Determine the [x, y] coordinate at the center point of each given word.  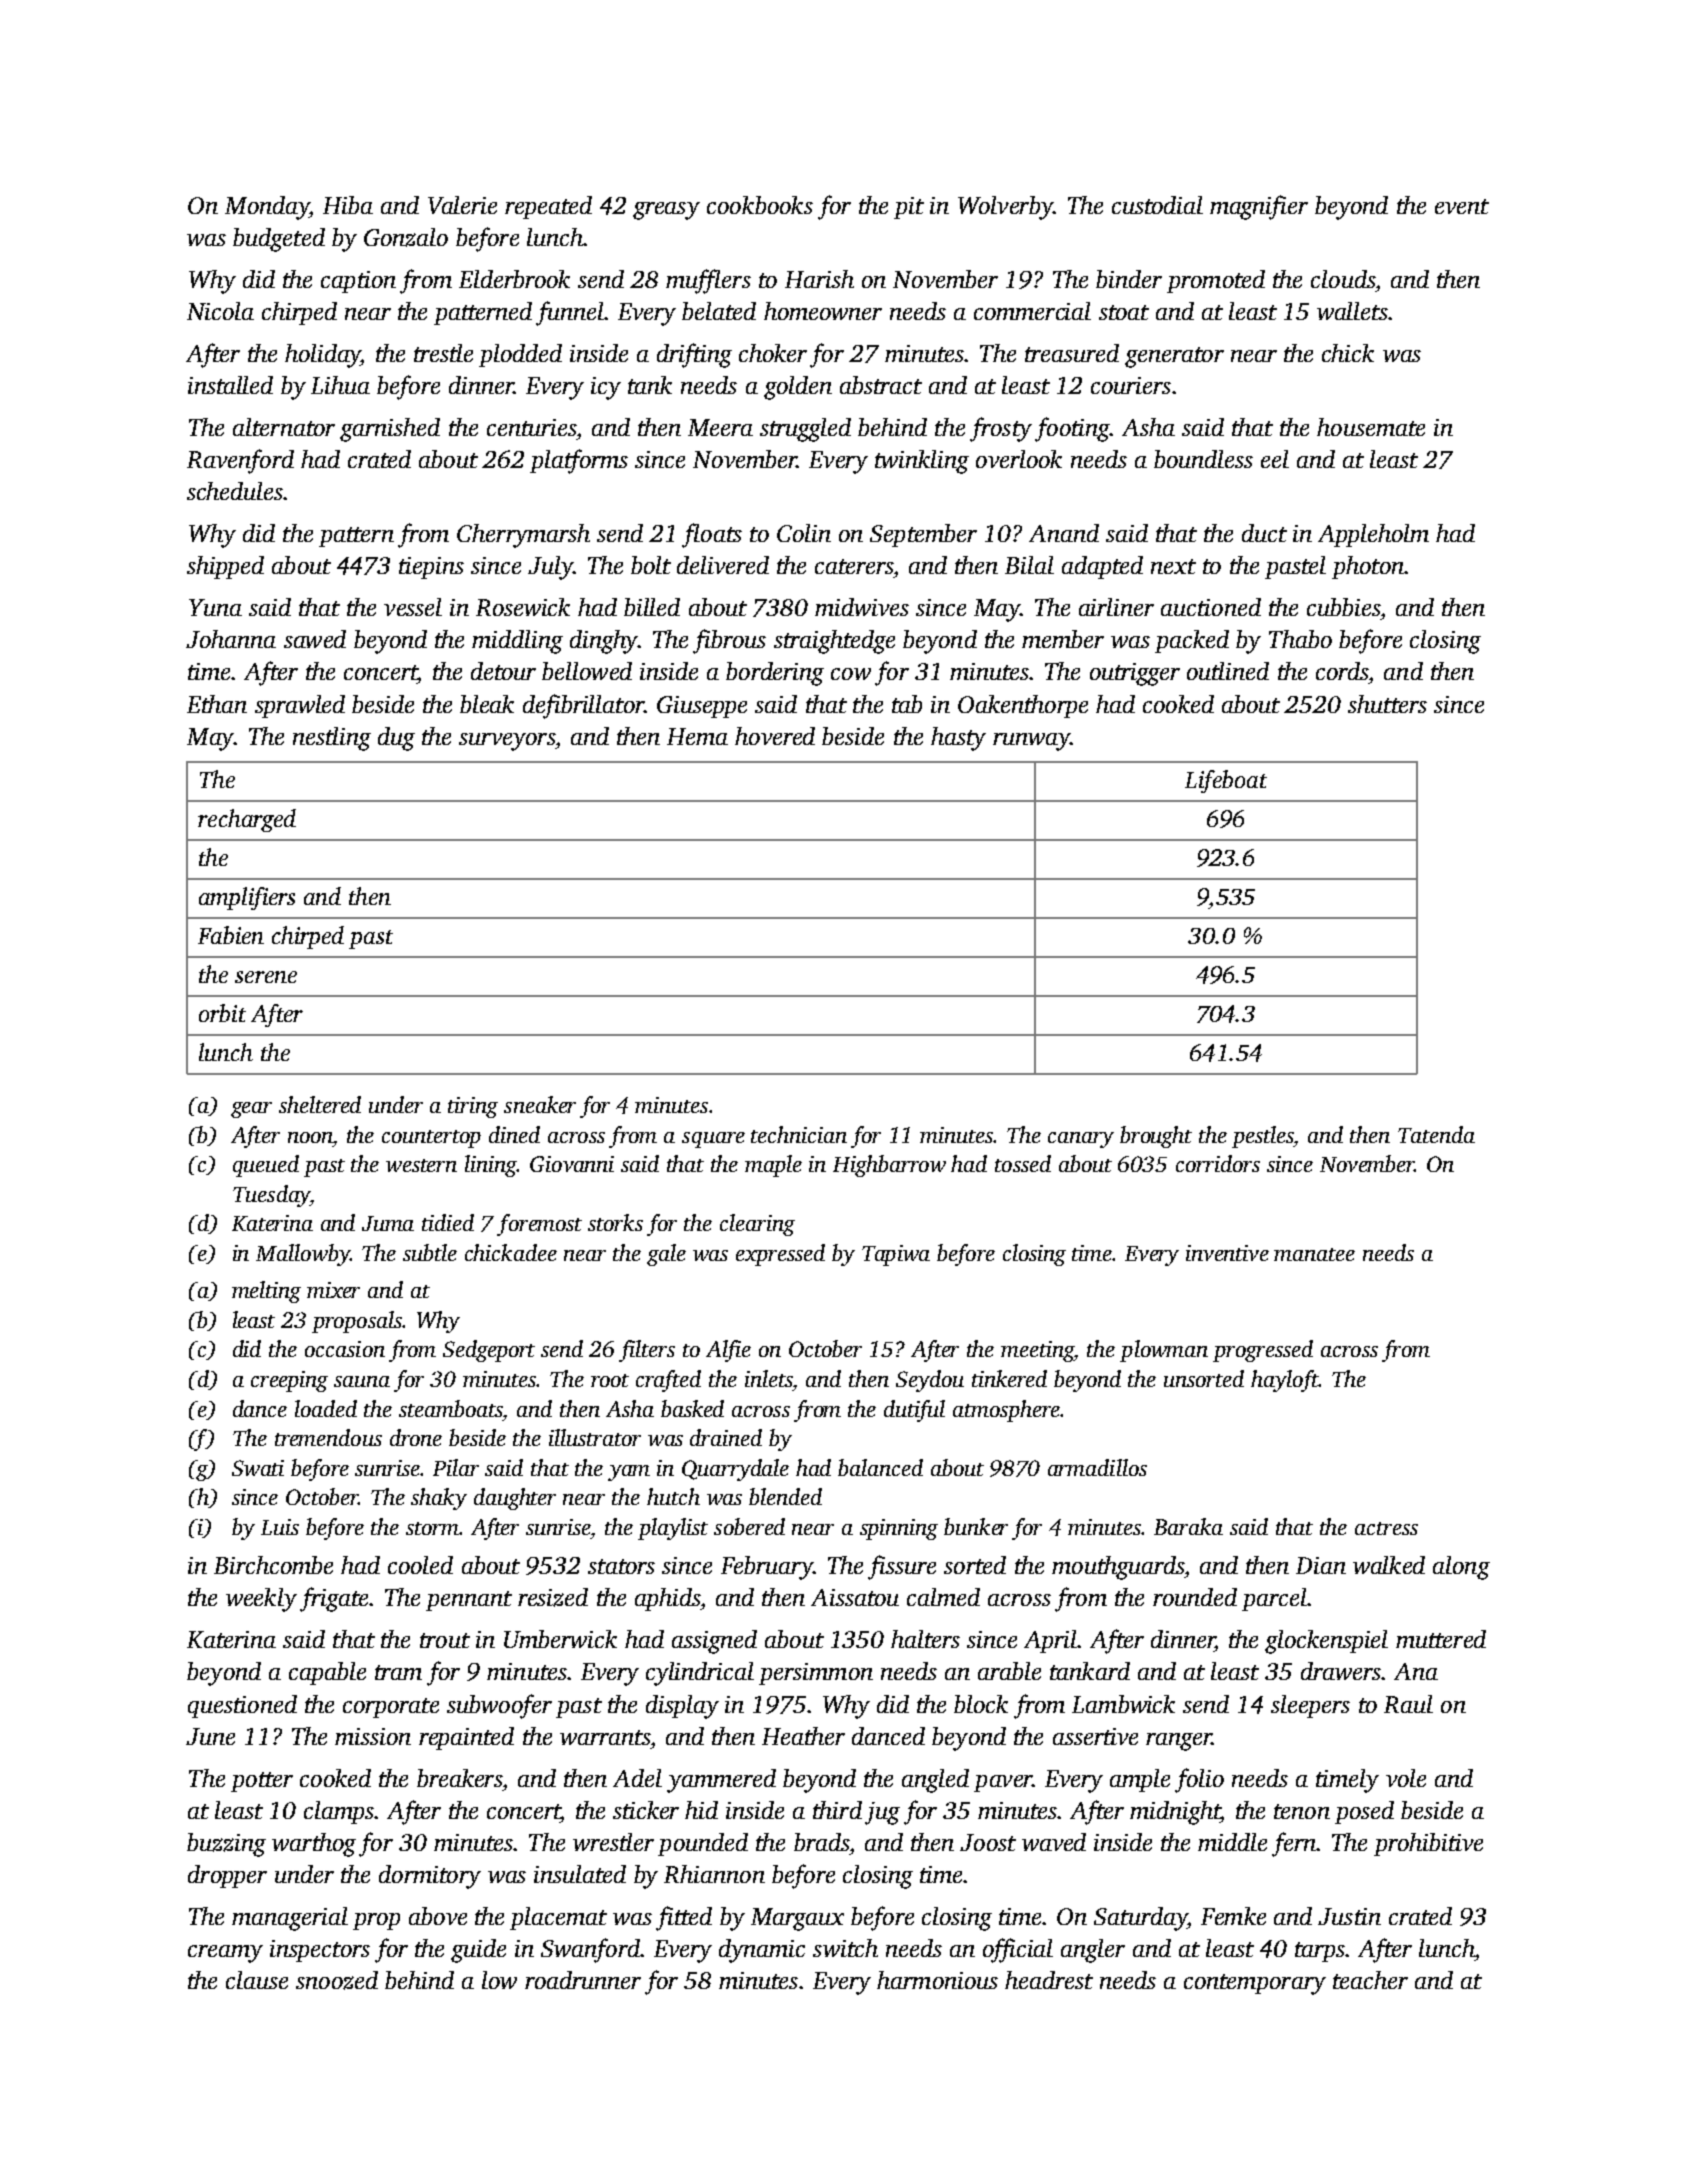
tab [907, 704]
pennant [469, 1601]
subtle [430, 1252]
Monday [267, 208]
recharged [247, 820]
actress [1386, 1528]
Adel [637, 1778]
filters [647, 1351]
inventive [1227, 1253]
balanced [880, 1467]
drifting [694, 355]
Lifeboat [1226, 781]
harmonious [937, 1980]
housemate [1371, 427]
